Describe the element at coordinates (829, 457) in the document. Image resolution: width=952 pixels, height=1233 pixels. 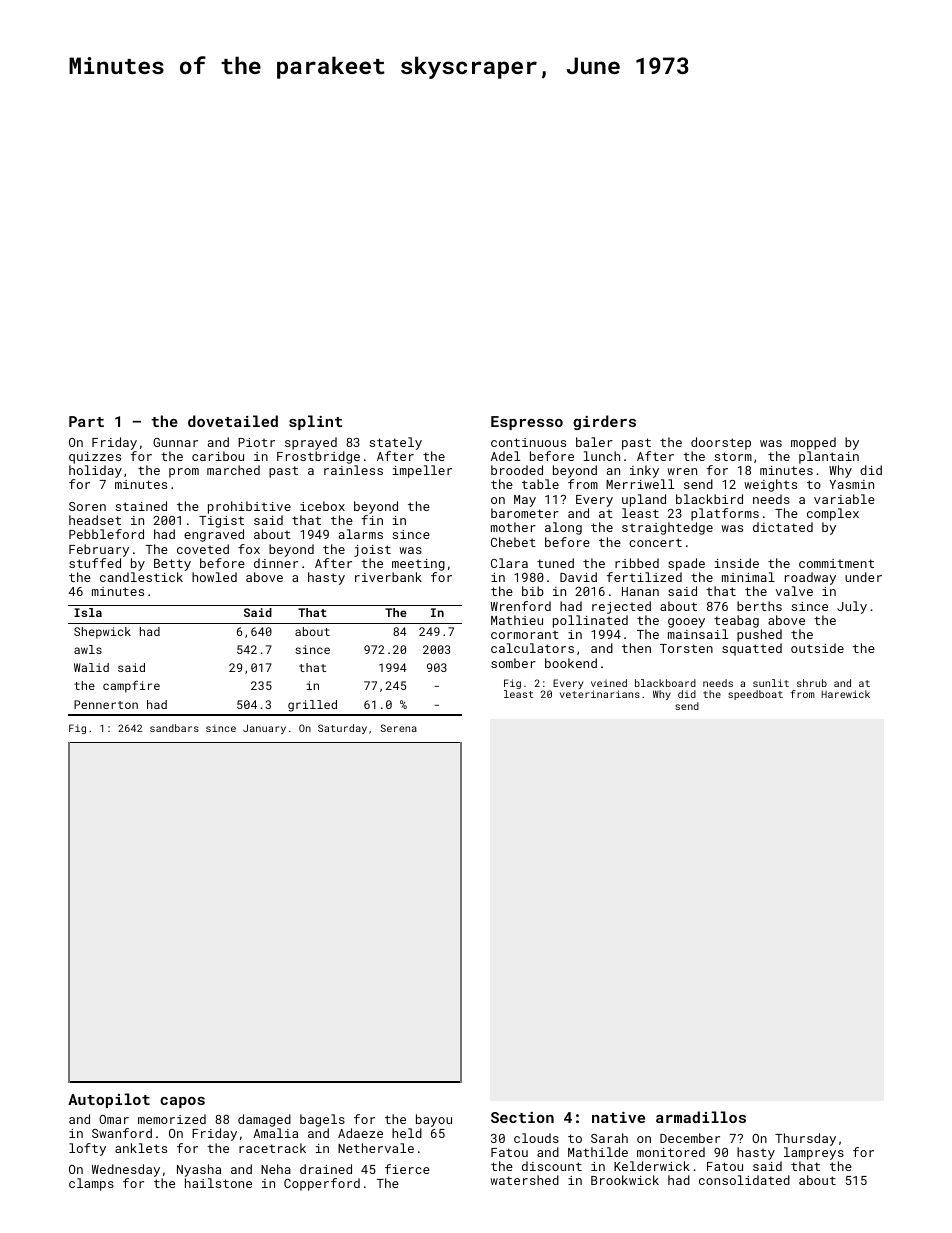
I see `plantain` at that location.
